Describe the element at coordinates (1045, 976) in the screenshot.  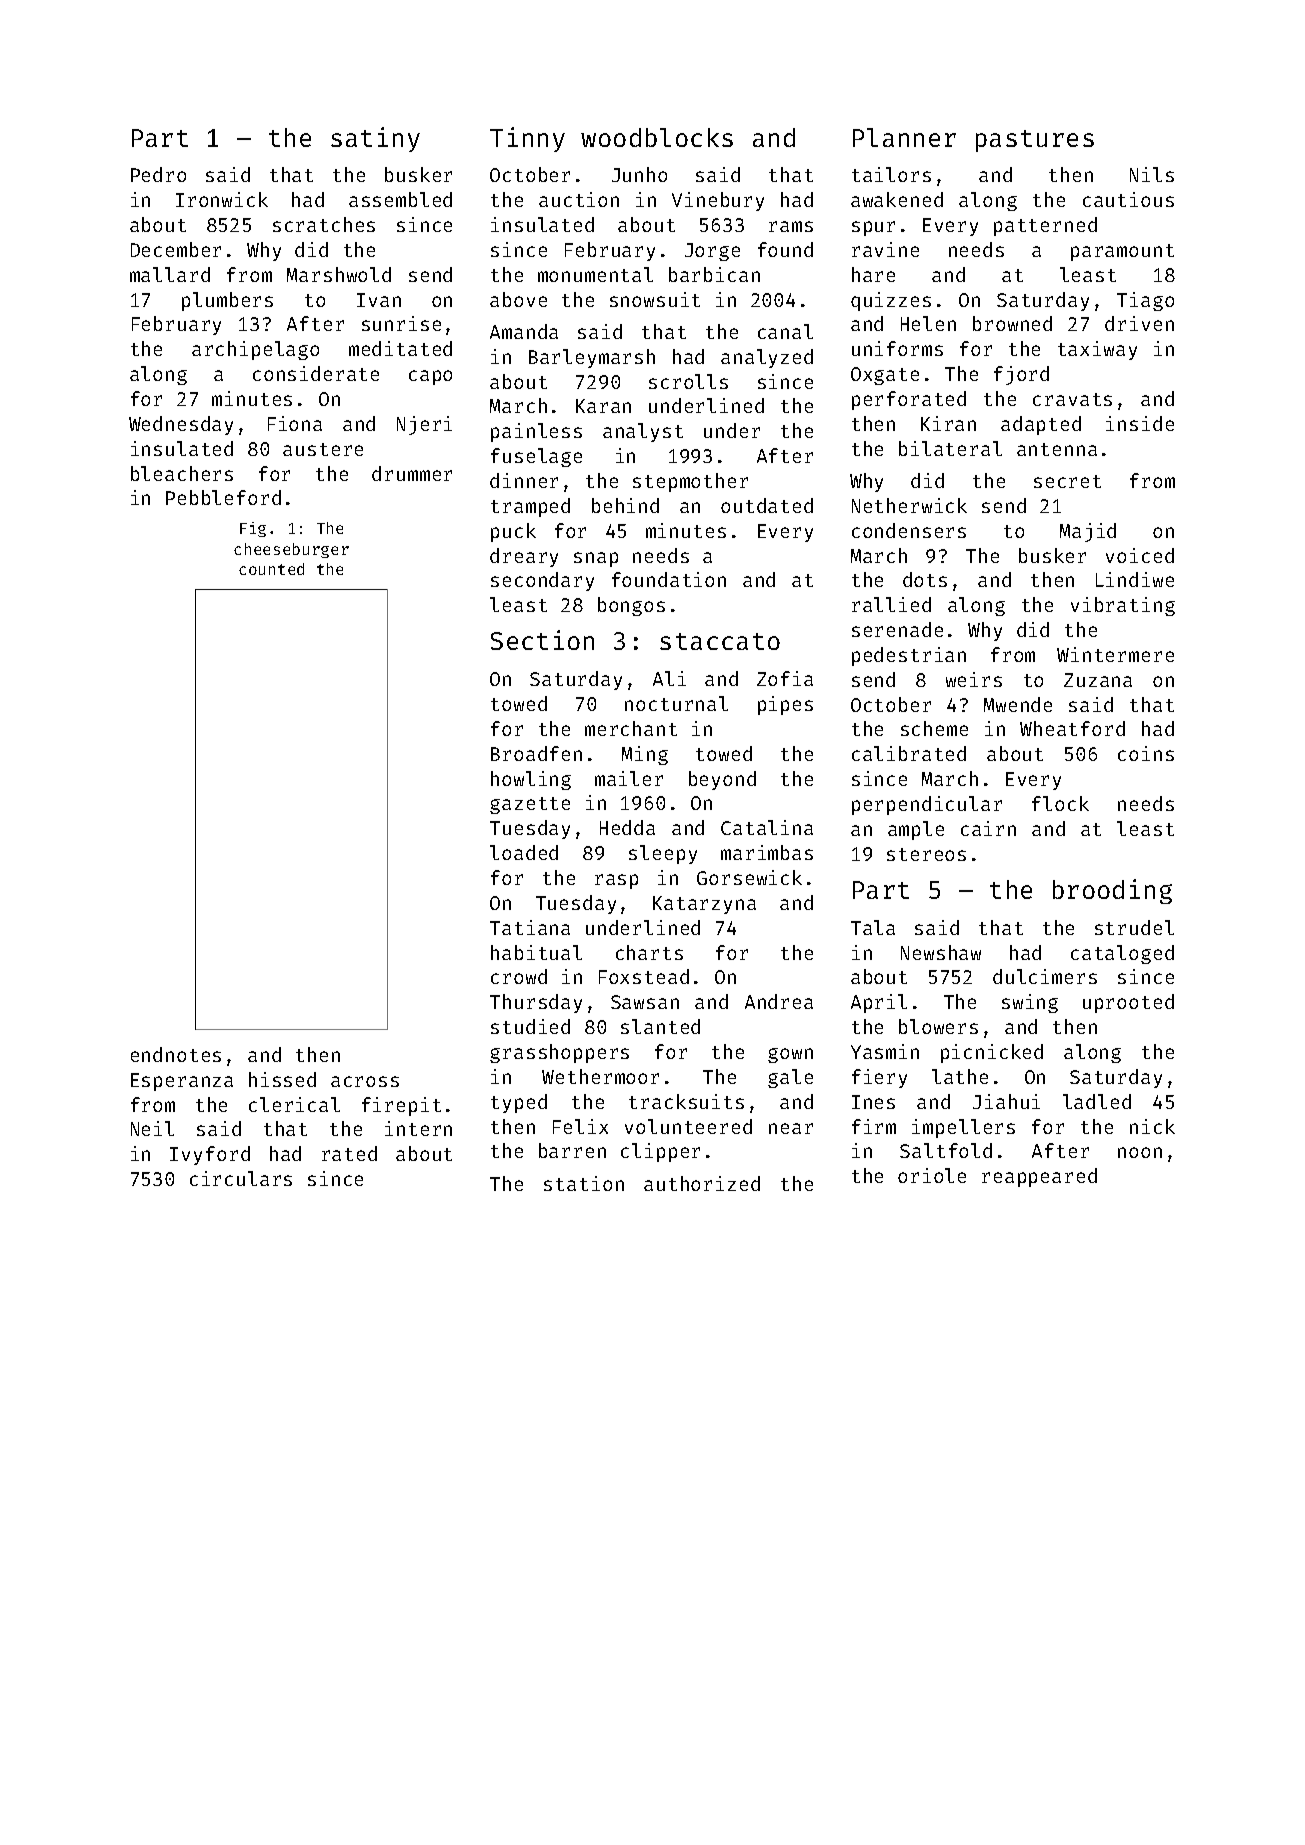
I see `dulcimers` at that location.
